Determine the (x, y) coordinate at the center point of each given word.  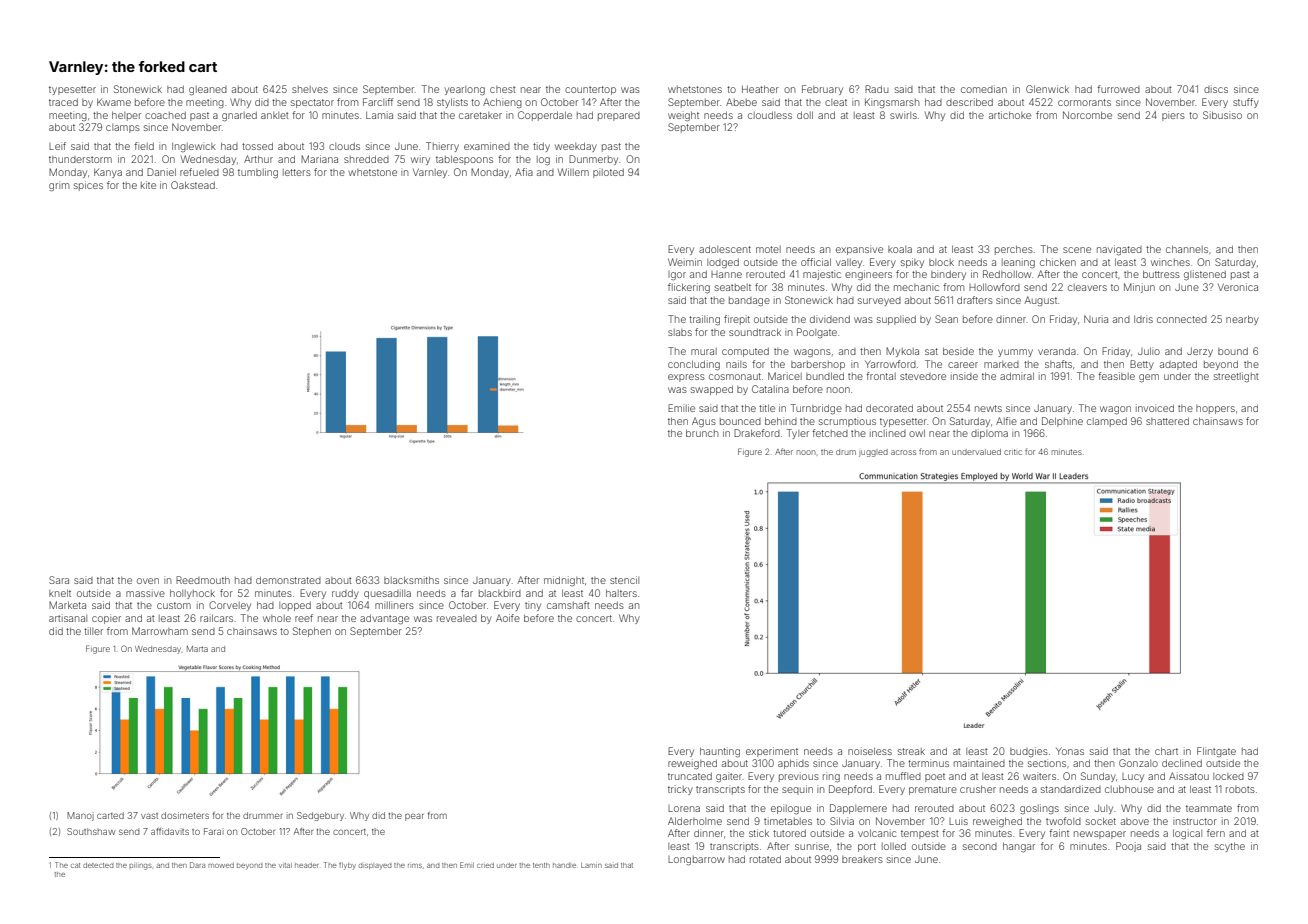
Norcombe (1087, 115)
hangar (1019, 847)
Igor (677, 275)
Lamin (591, 865)
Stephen (312, 632)
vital (285, 865)
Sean (946, 319)
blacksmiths (411, 580)
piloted (608, 173)
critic (1013, 452)
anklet (275, 115)
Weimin (685, 262)
